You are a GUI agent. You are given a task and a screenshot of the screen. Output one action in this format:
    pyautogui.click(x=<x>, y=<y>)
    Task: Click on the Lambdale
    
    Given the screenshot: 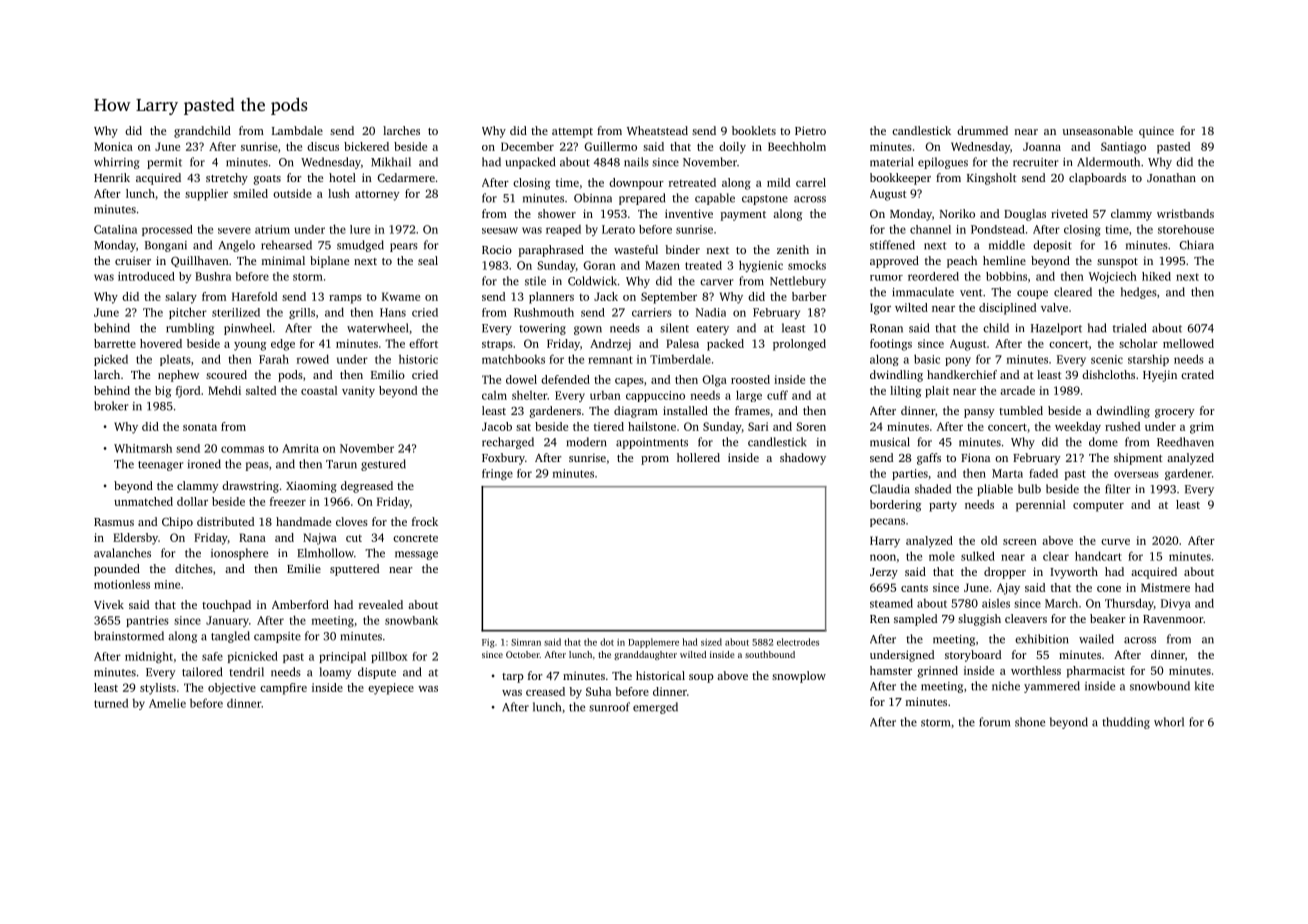 What is the action you would take?
    pyautogui.click(x=297, y=130)
